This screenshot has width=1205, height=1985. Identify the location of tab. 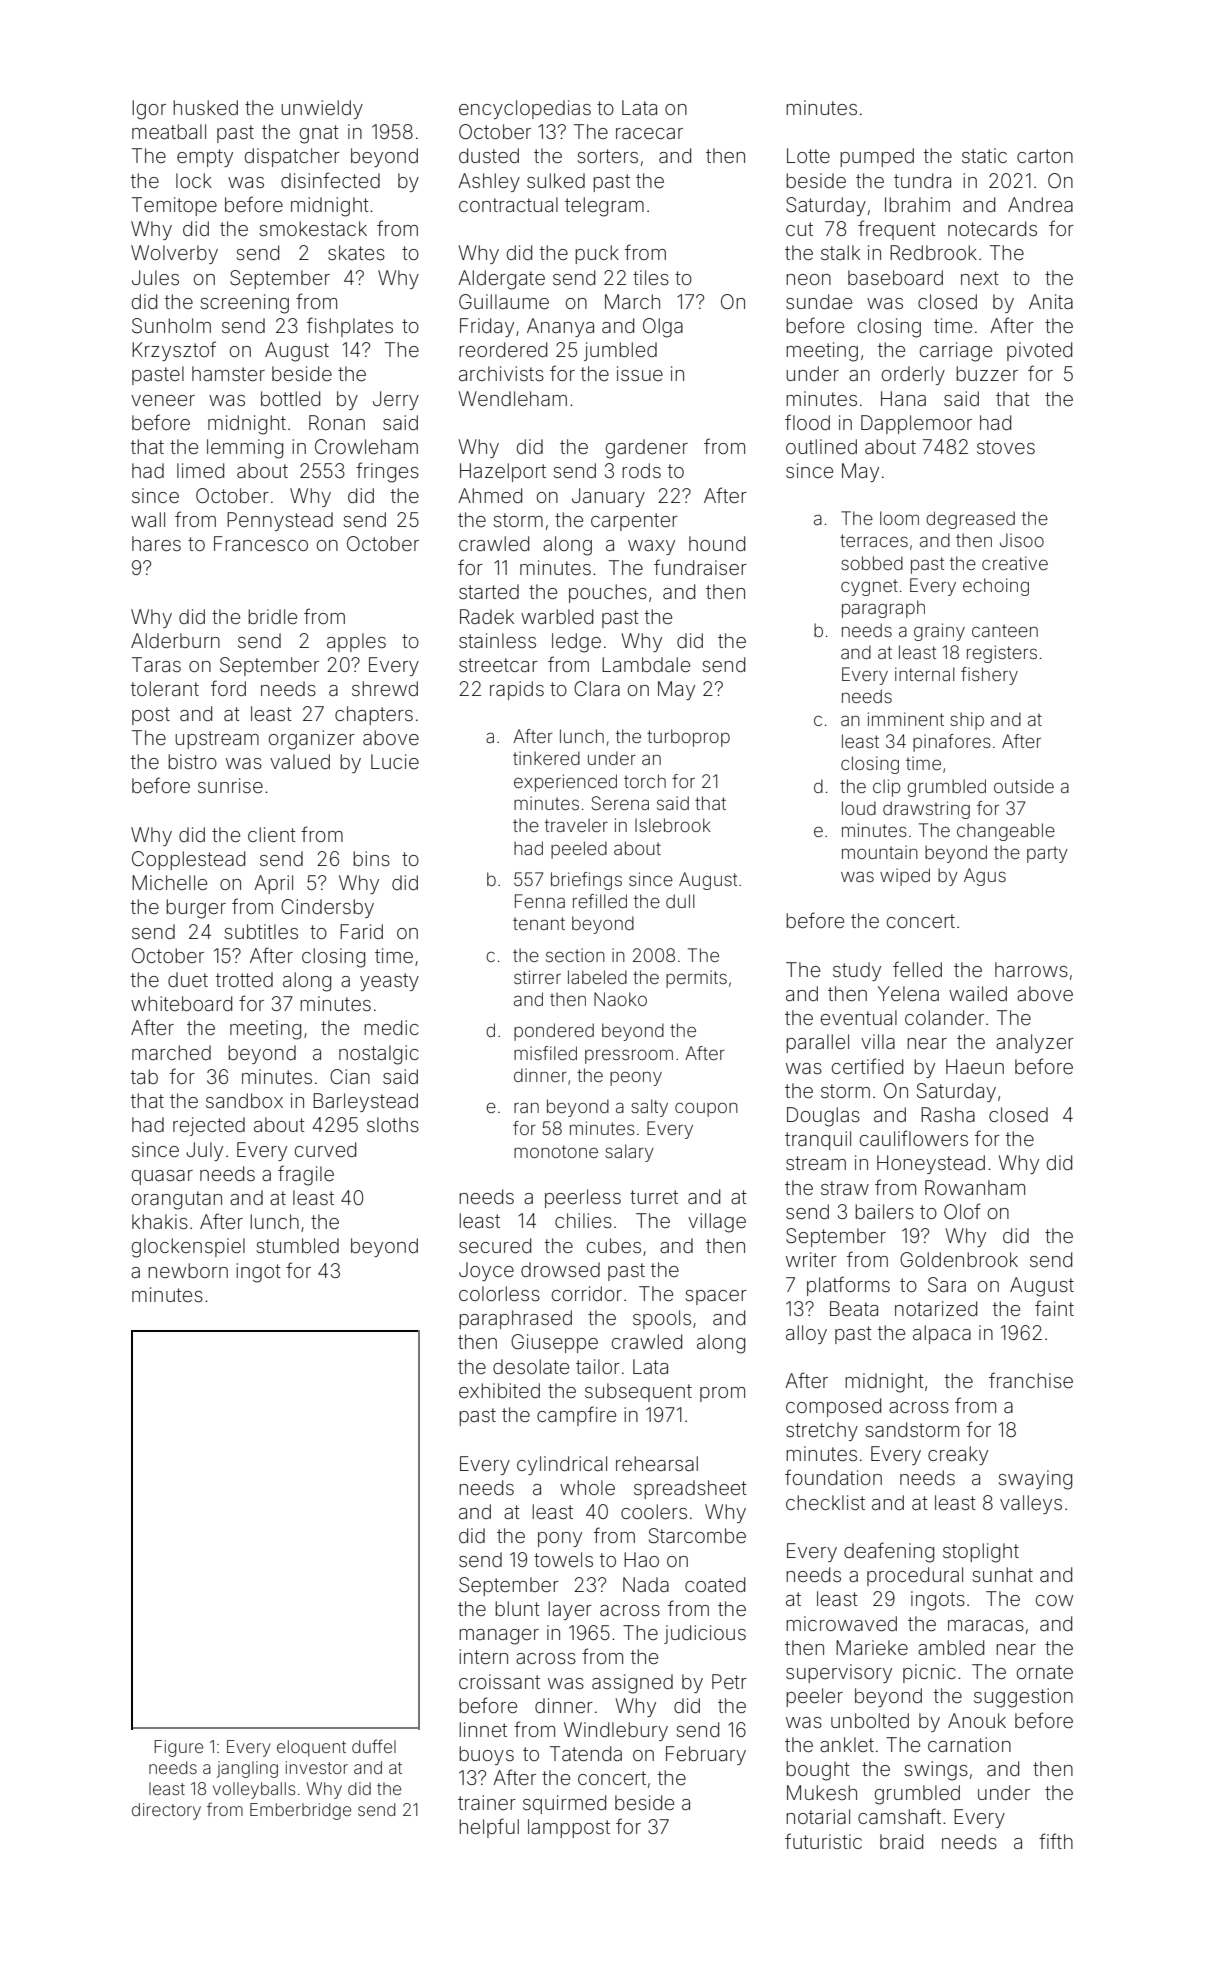
(144, 1076).
